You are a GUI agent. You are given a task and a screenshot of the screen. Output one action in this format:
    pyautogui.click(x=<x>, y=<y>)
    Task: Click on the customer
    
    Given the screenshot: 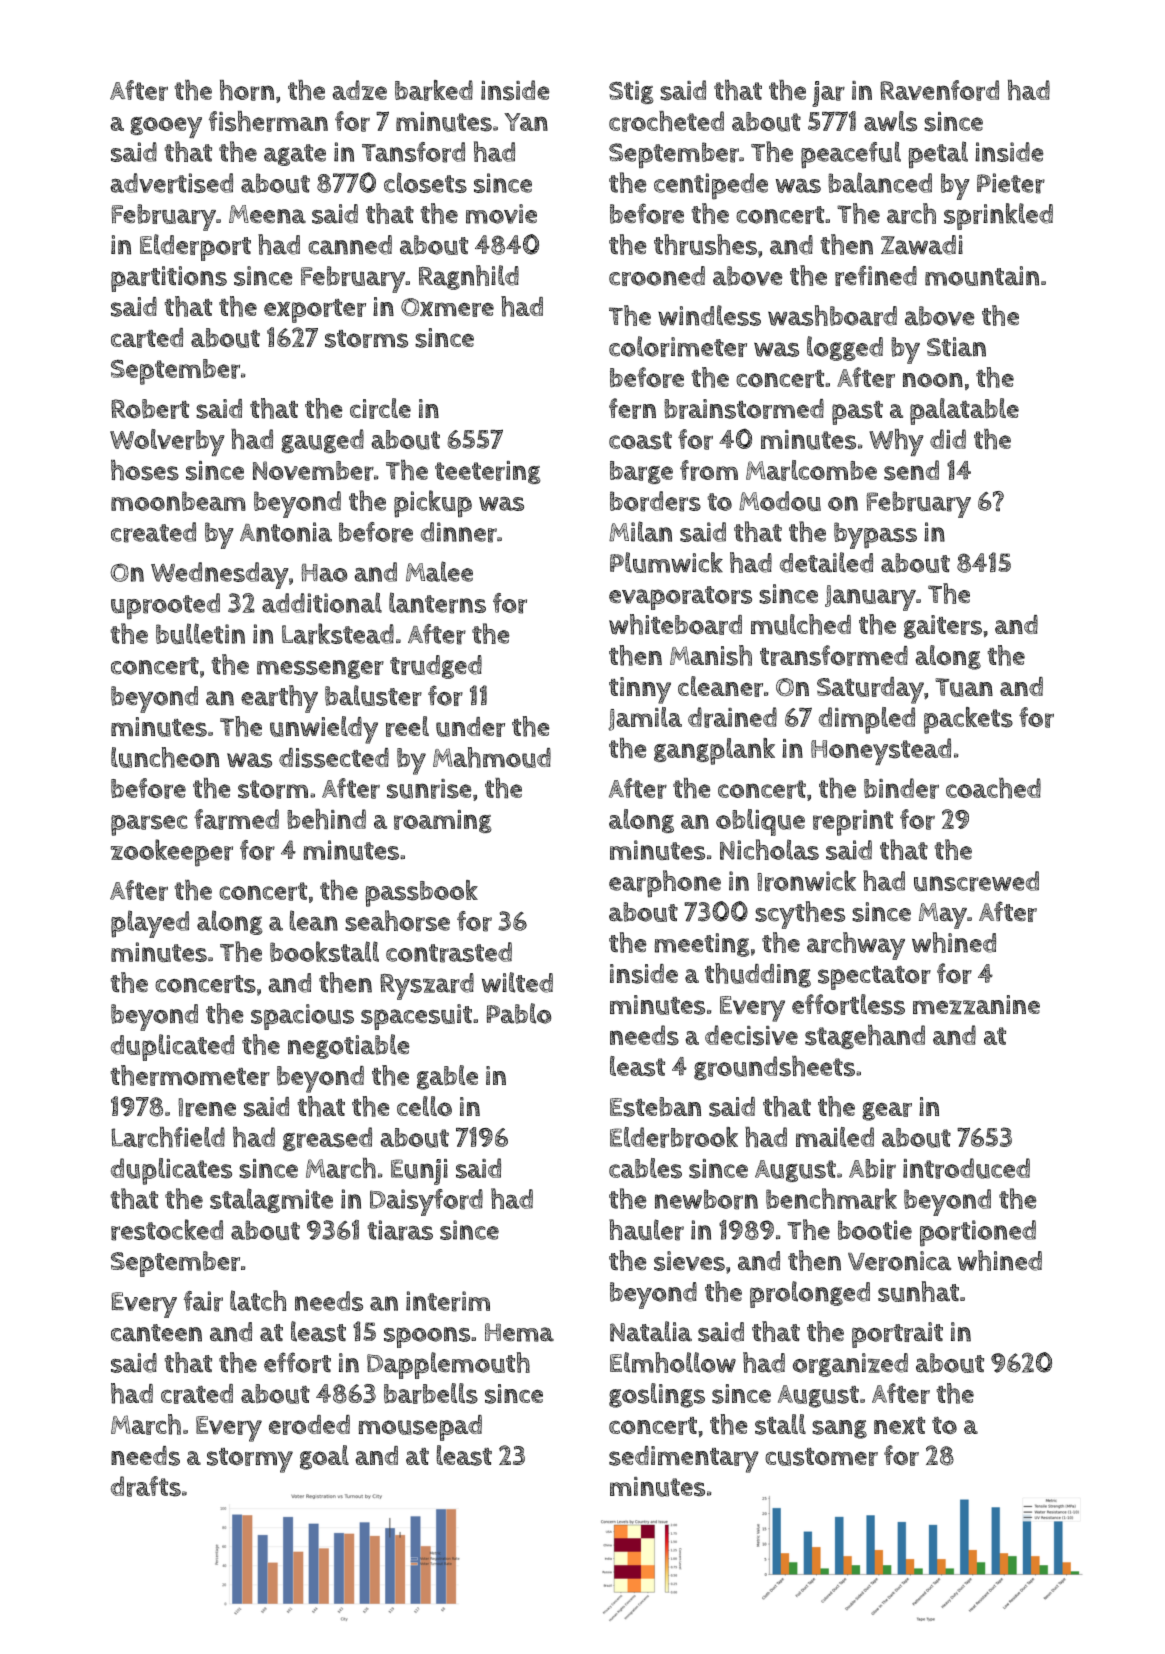 What is the action you would take?
    pyautogui.click(x=821, y=1457)
